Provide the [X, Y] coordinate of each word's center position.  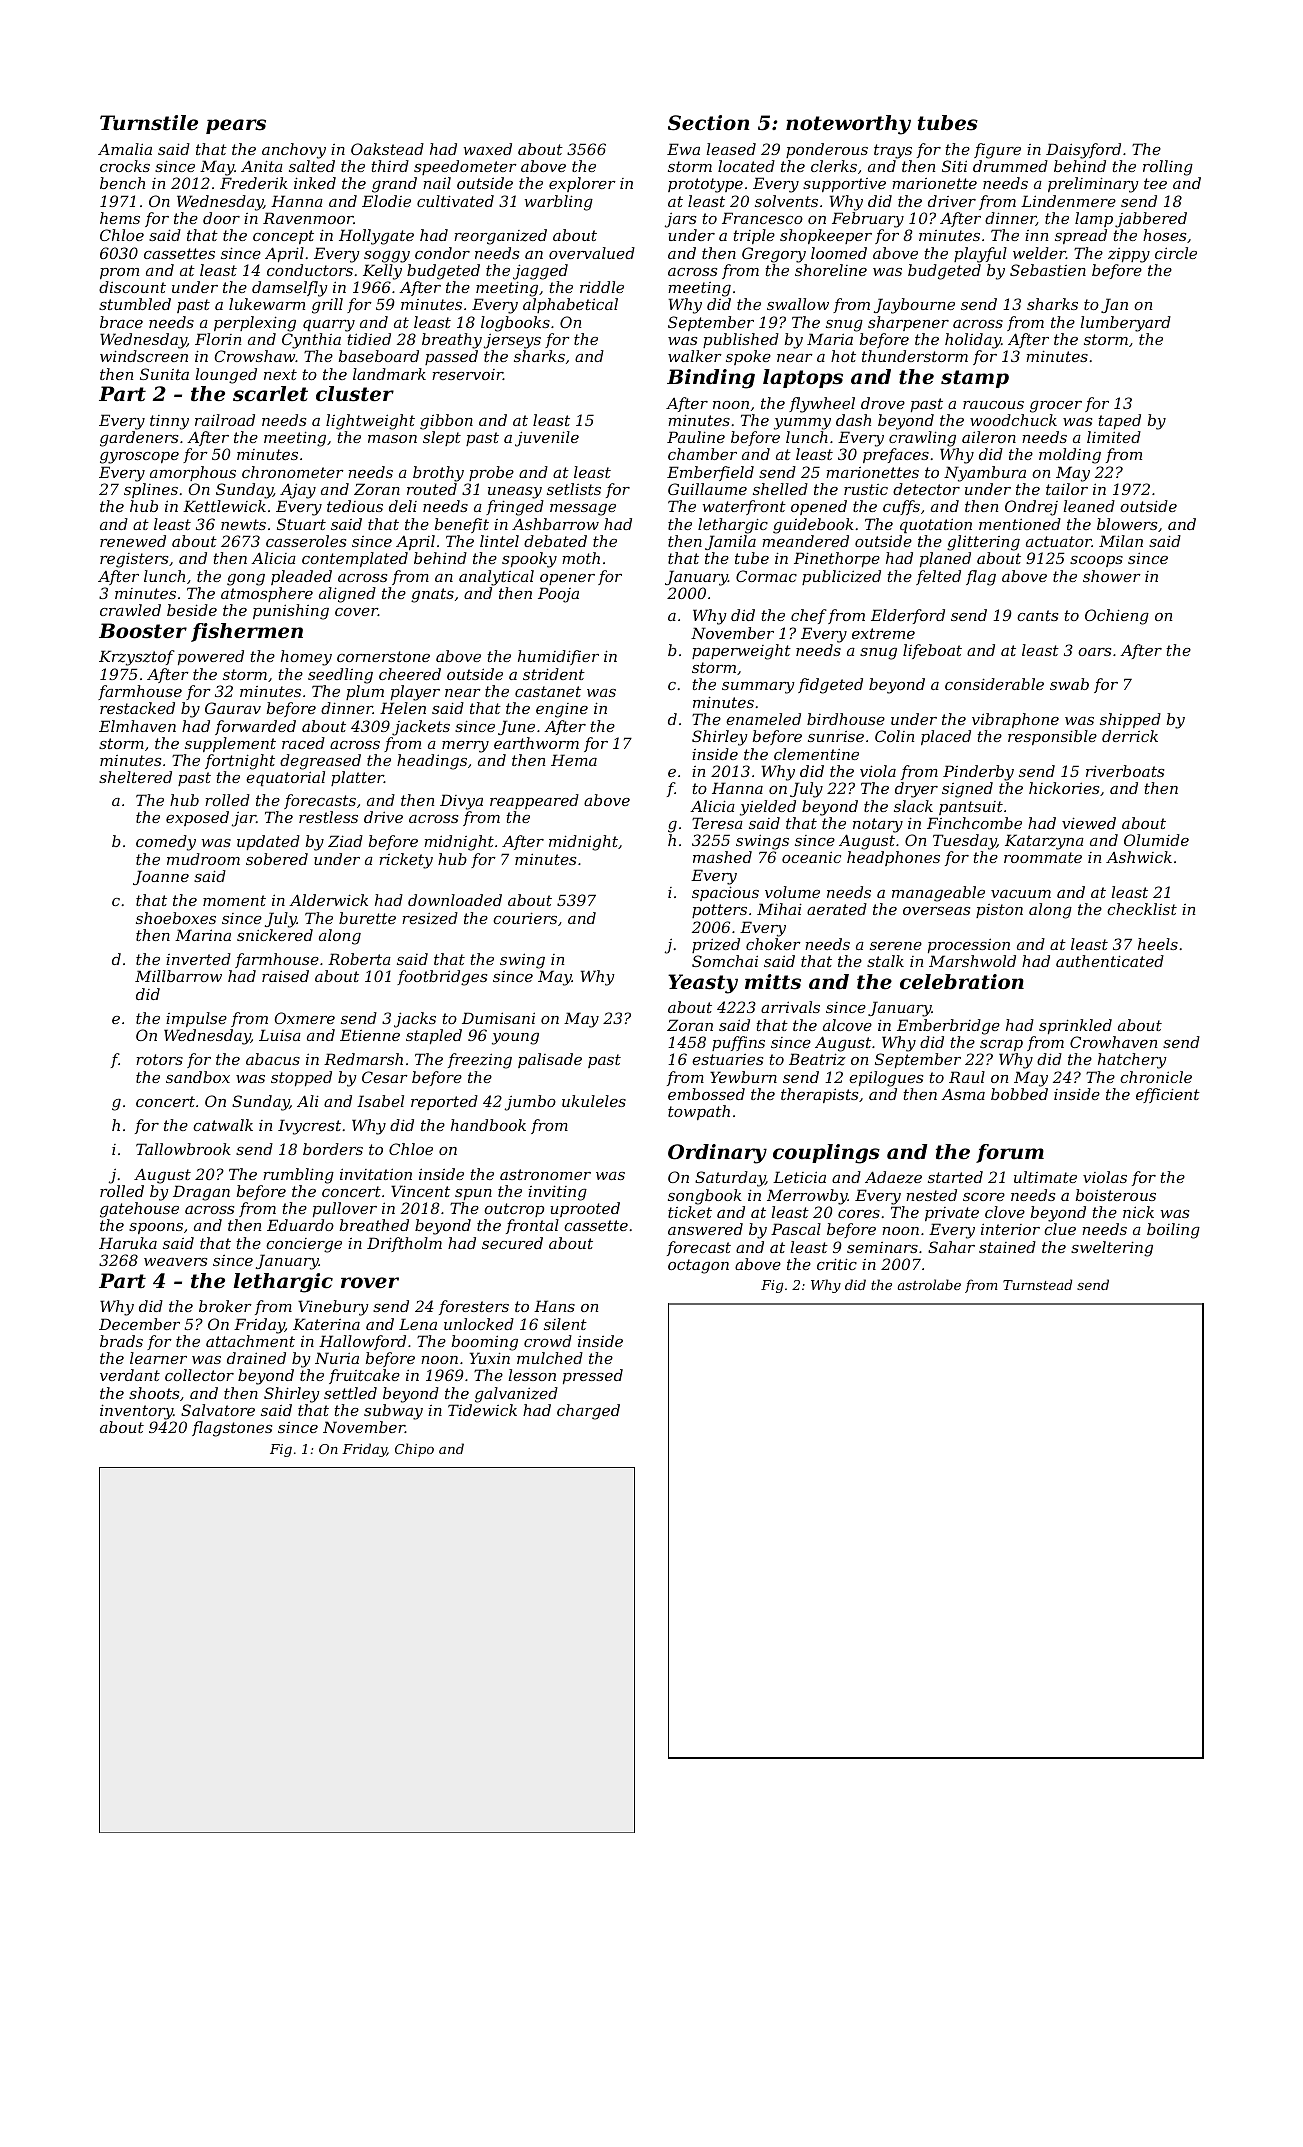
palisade [550, 1060]
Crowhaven [1113, 1042]
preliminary [1093, 185]
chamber [702, 454]
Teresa [717, 823]
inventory [136, 1412]
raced [303, 743]
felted [938, 577]
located [746, 166]
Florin [218, 339]
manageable [938, 894]
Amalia [125, 149]
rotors [159, 1059]
